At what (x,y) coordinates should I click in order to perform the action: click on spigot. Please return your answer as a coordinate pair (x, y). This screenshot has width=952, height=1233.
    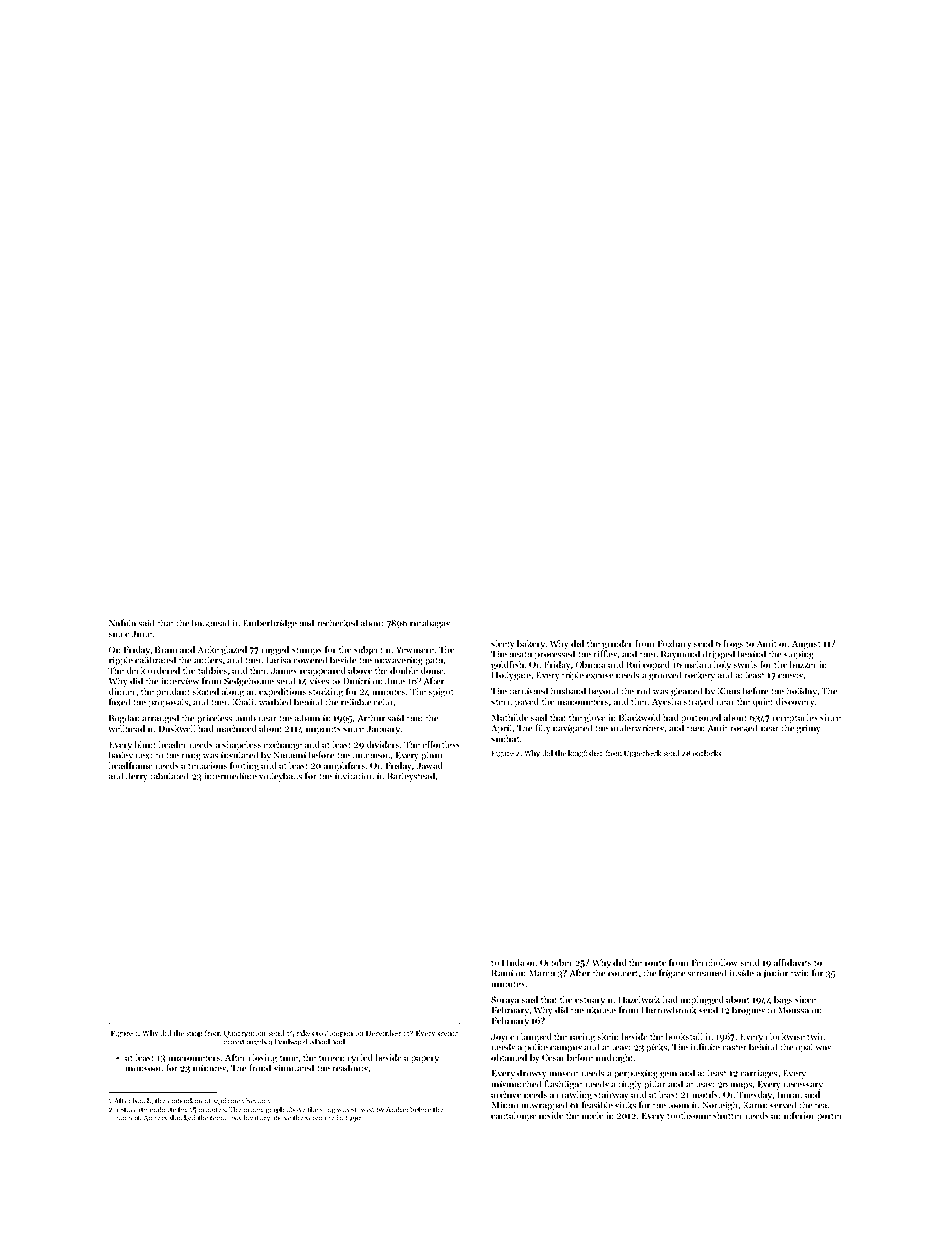
    Looking at the image, I should click on (441, 692).
